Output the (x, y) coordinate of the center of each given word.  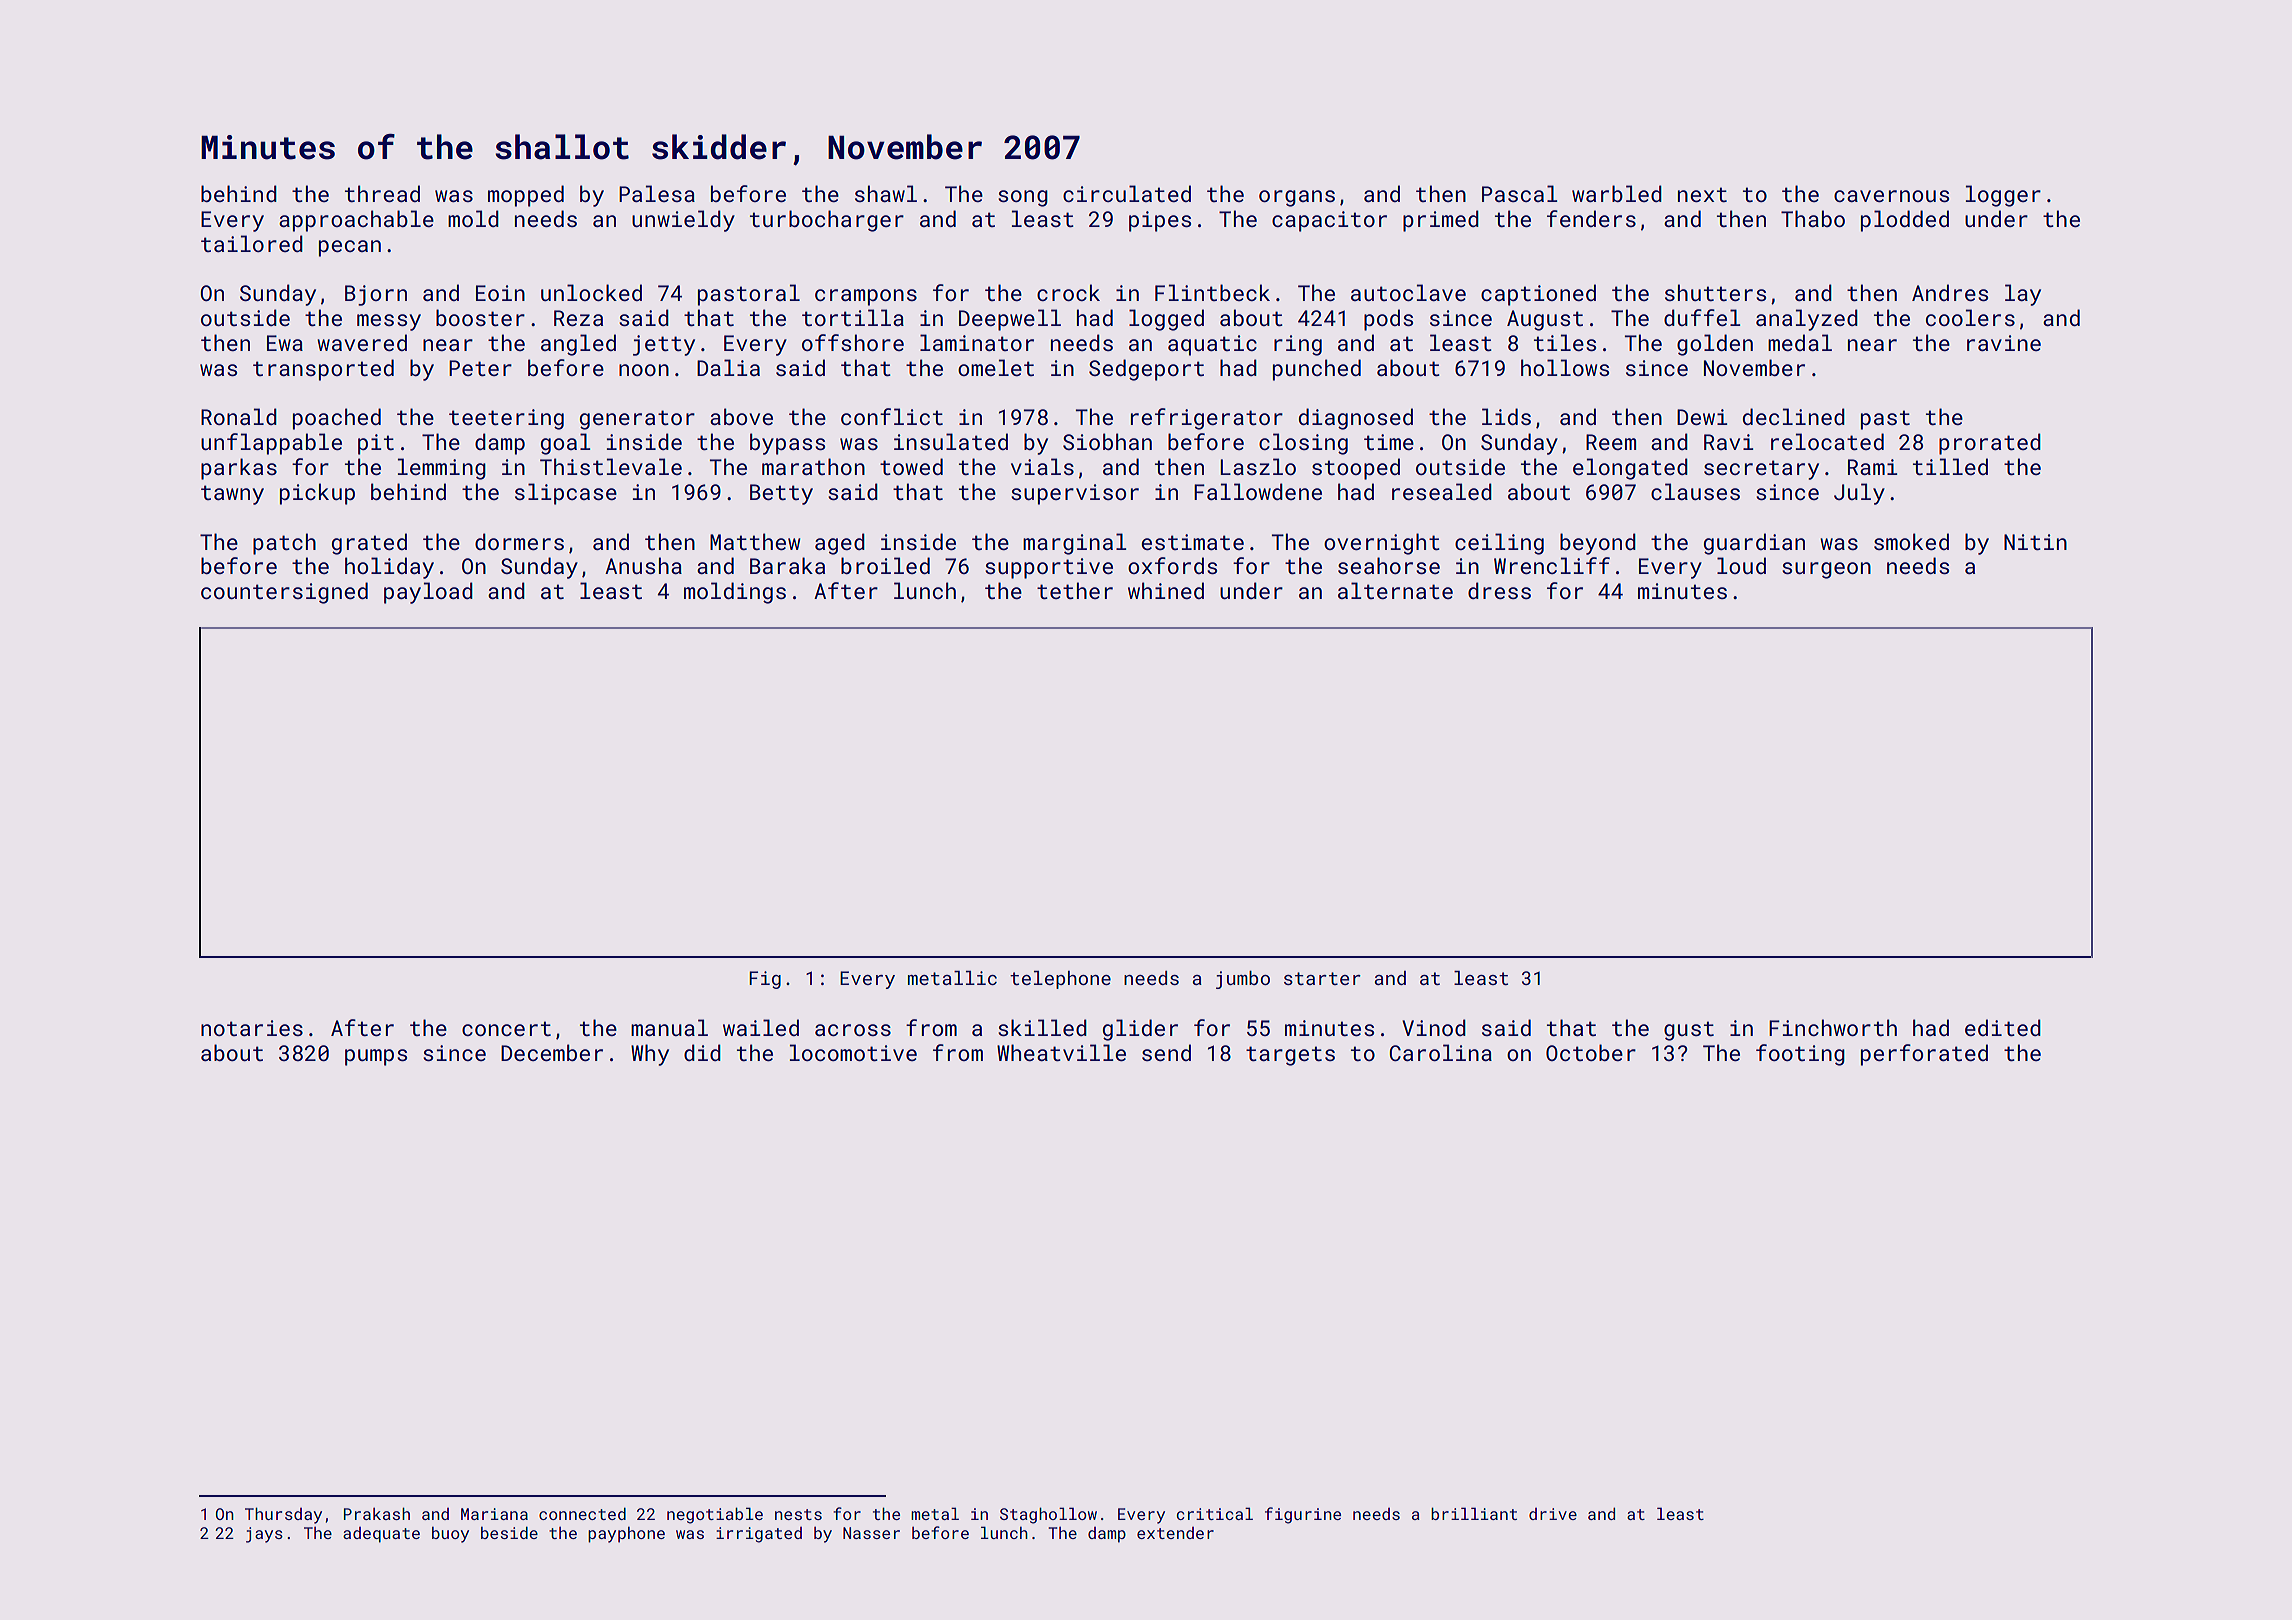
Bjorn (376, 295)
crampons (866, 297)
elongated (1630, 469)
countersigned (284, 593)
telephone (1060, 980)
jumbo (1243, 980)
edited (2003, 1027)
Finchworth (1833, 1027)
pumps (376, 1057)
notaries (252, 1028)
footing (1800, 1055)
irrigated (759, 1535)
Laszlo (1258, 466)
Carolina (1441, 1052)
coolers (1970, 317)
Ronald (239, 416)
